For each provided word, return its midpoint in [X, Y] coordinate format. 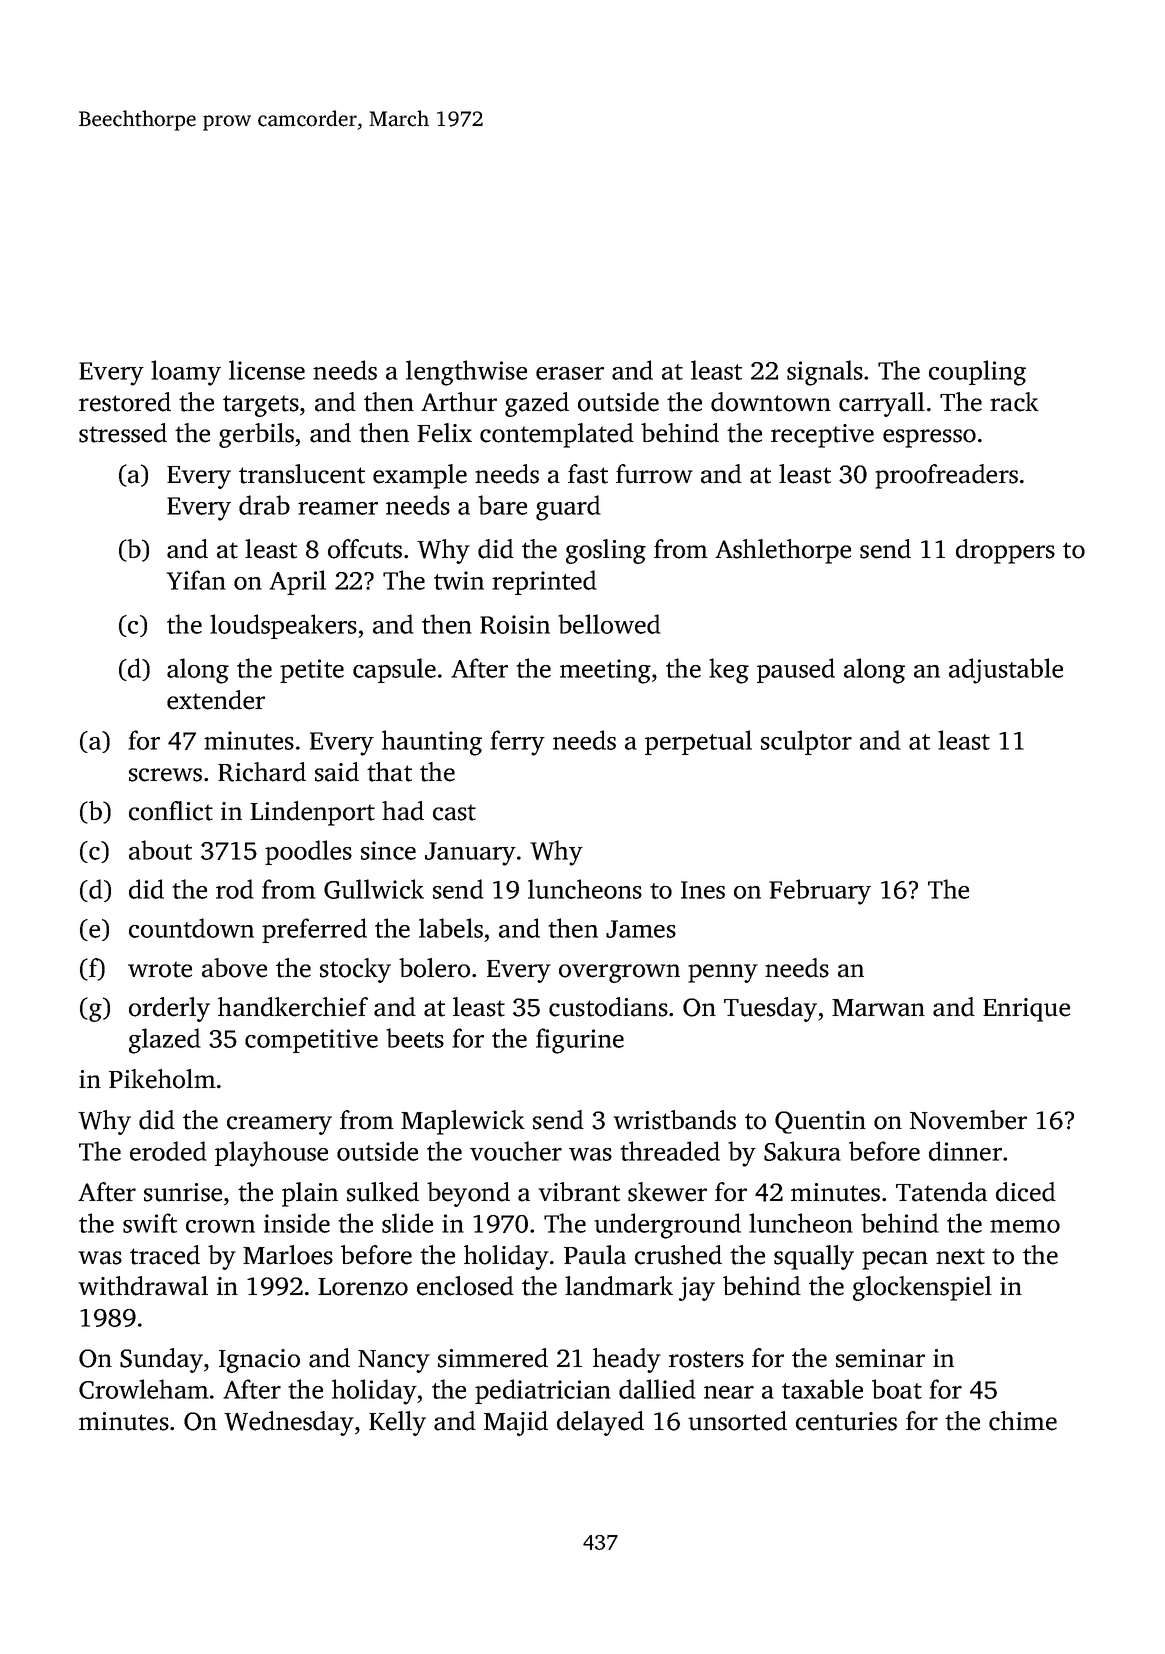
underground [667, 1226]
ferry [517, 743]
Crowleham [144, 1389]
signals [825, 373]
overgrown [619, 973]
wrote [160, 969]
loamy [186, 373]
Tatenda [941, 1192]
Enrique [1026, 1010]
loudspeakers [283, 626]
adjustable [1006, 671]
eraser [570, 373]
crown [220, 1226]
